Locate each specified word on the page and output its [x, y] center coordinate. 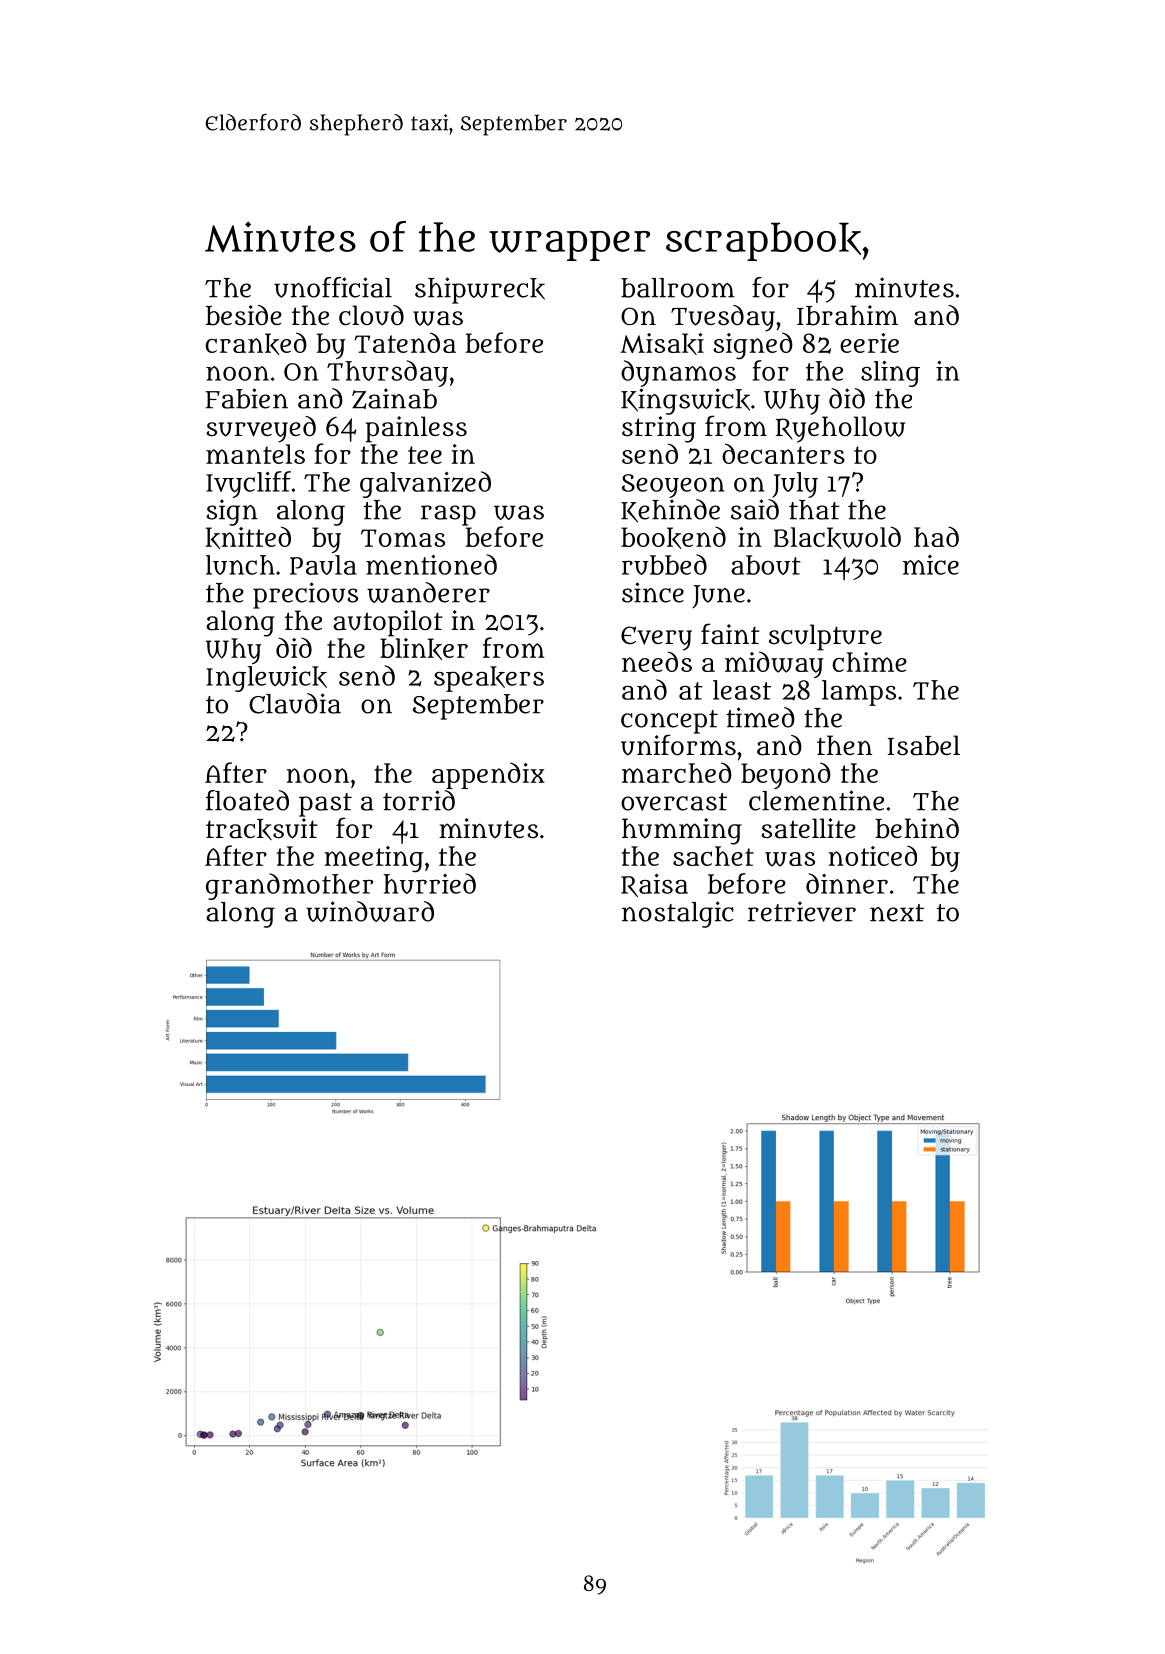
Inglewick [266, 679]
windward [370, 911]
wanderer [428, 592]
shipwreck [480, 290]
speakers [489, 679]
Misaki [662, 344]
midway [774, 664]
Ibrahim [847, 315]
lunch [240, 565]
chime [869, 662]
